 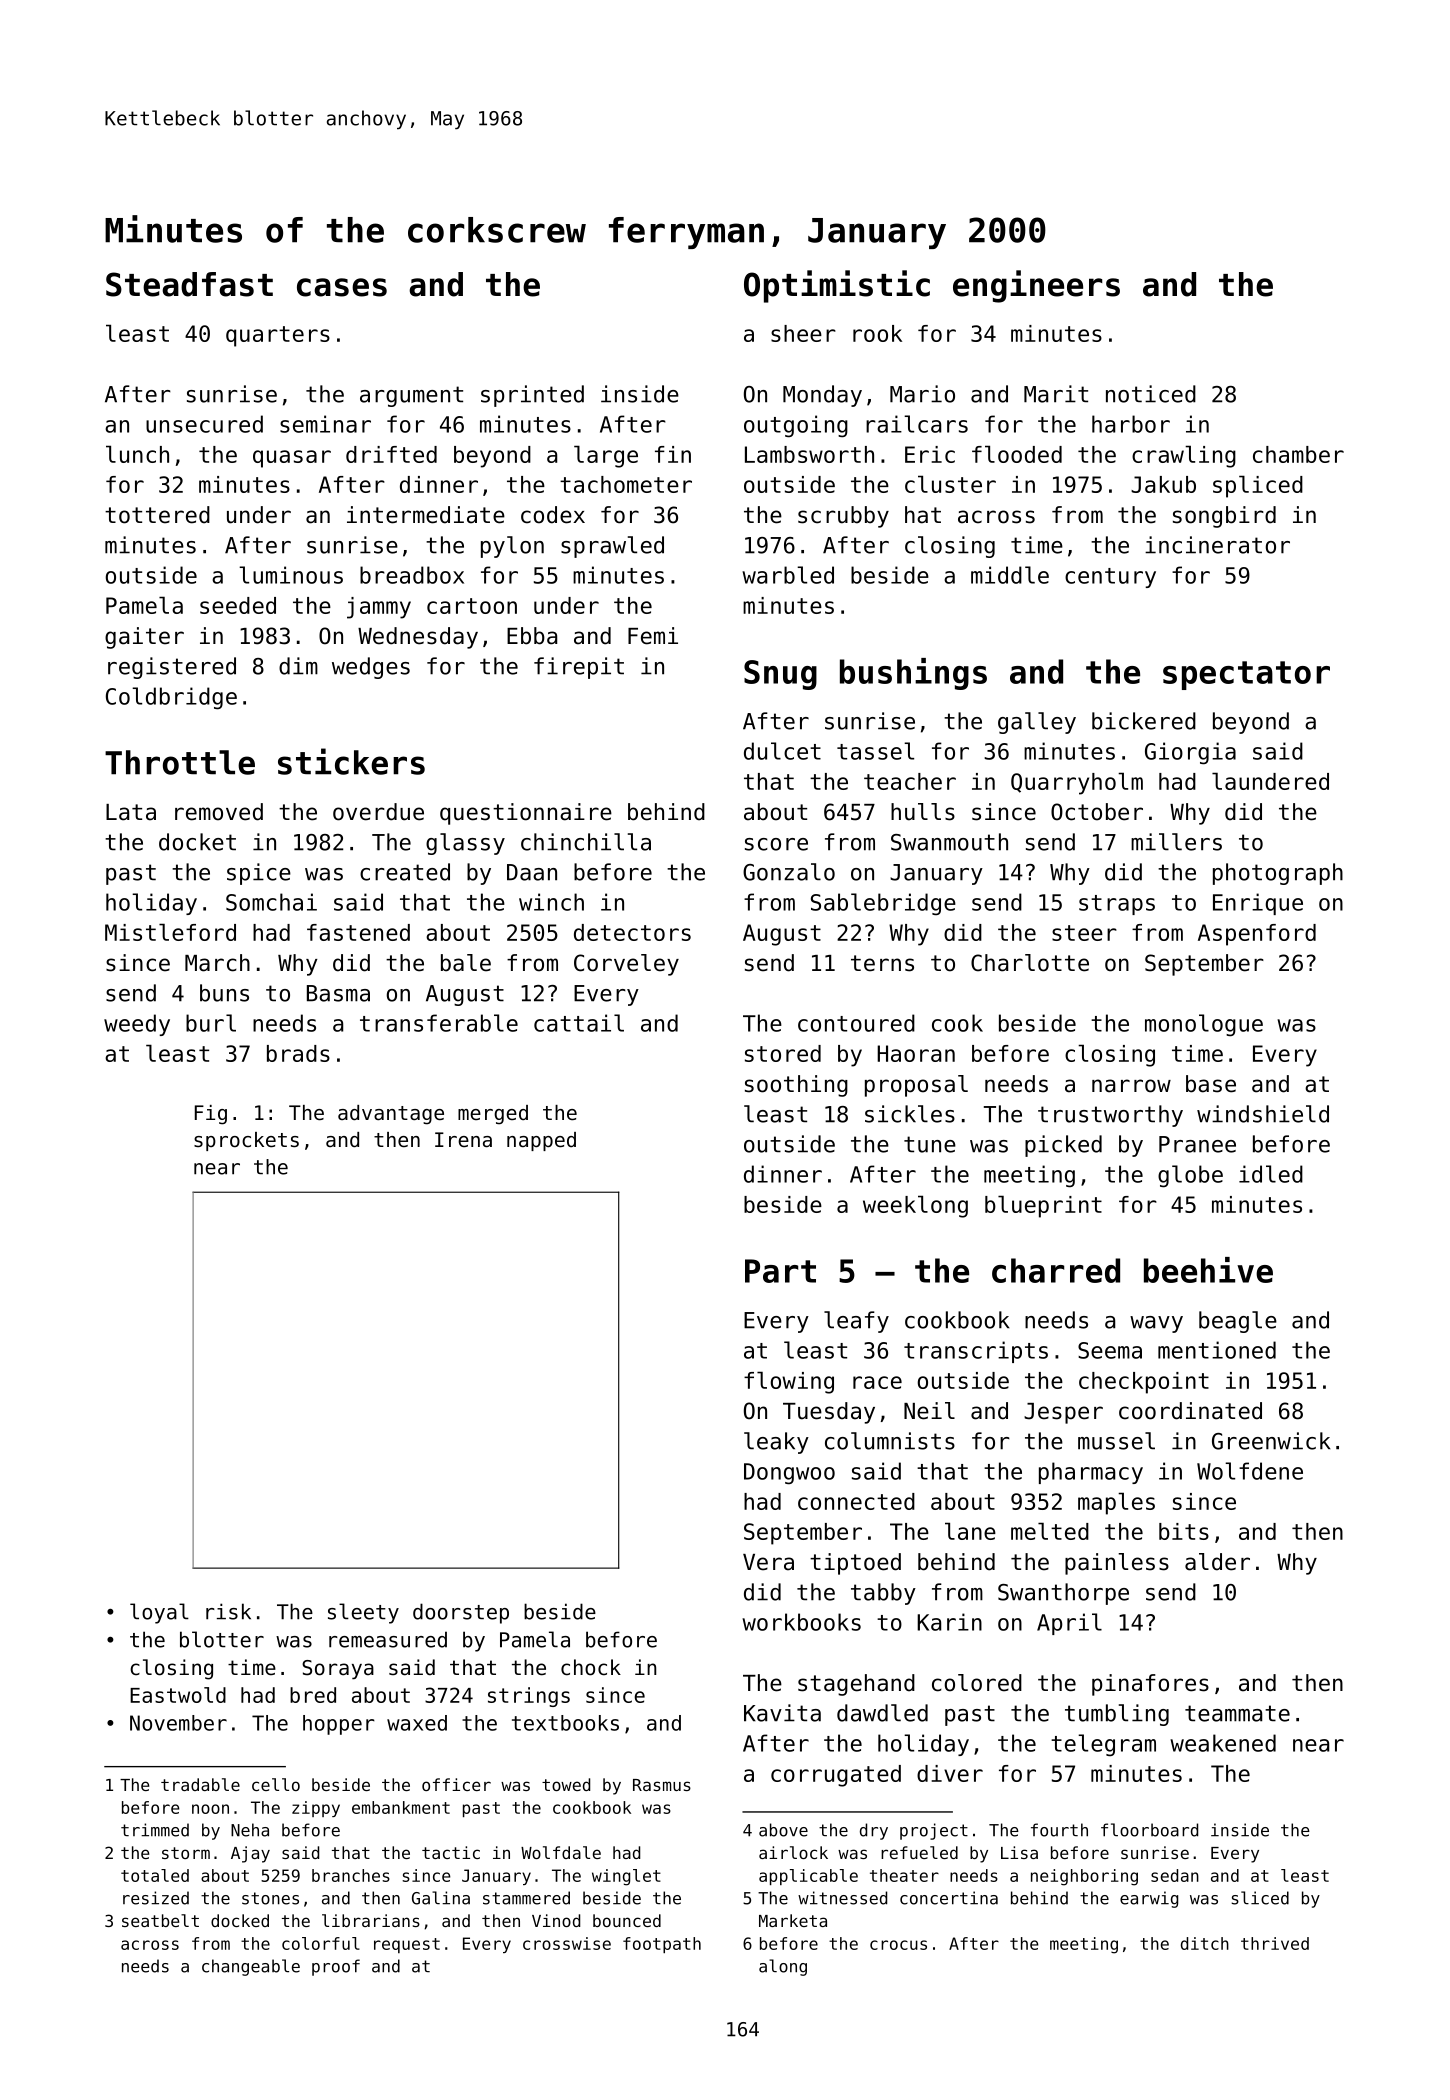 What do you see at coordinates (170, 932) in the screenshot?
I see `Mistleford` at bounding box center [170, 932].
